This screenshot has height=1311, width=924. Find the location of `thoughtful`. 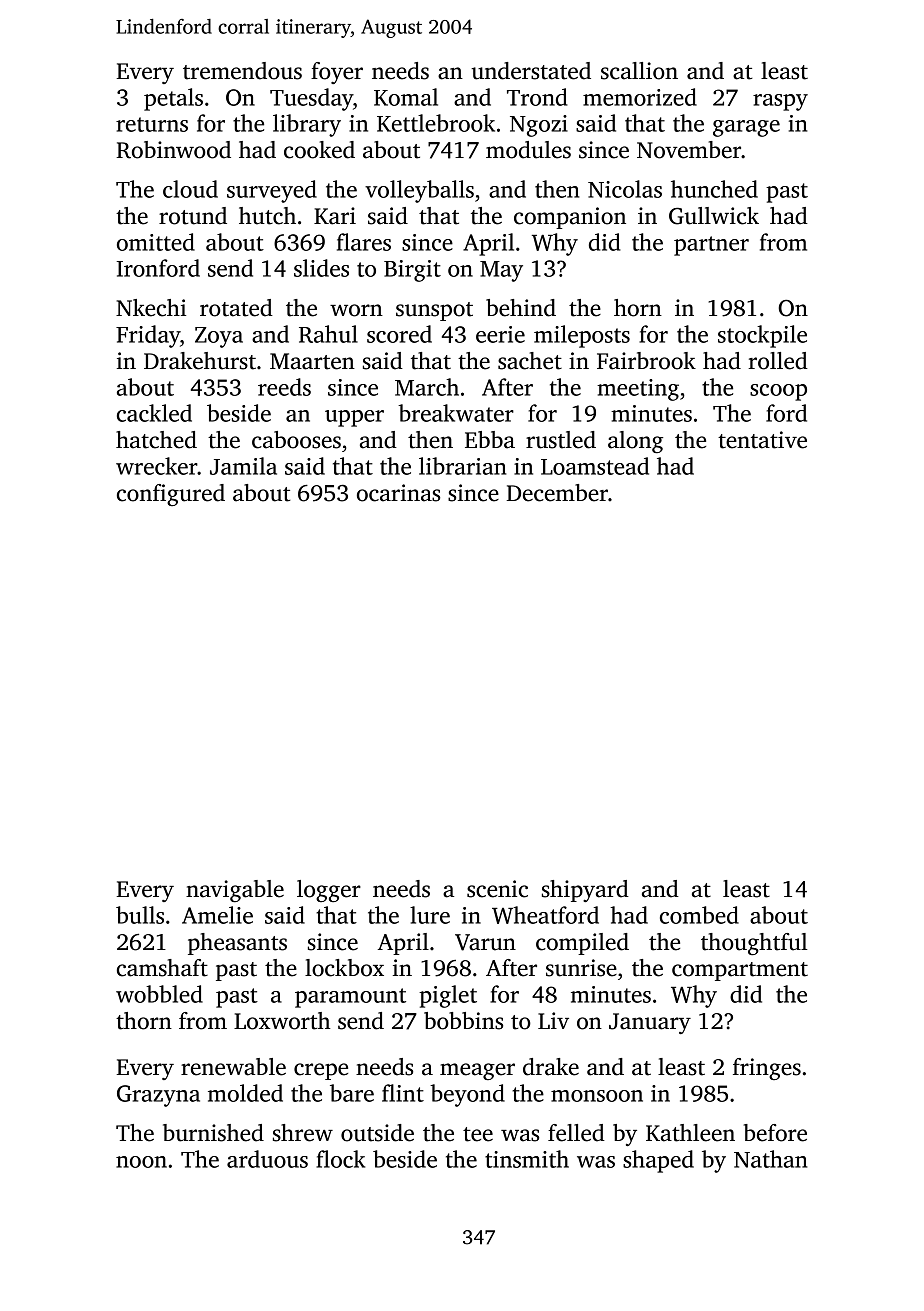

thoughtful is located at coordinates (754, 944).
